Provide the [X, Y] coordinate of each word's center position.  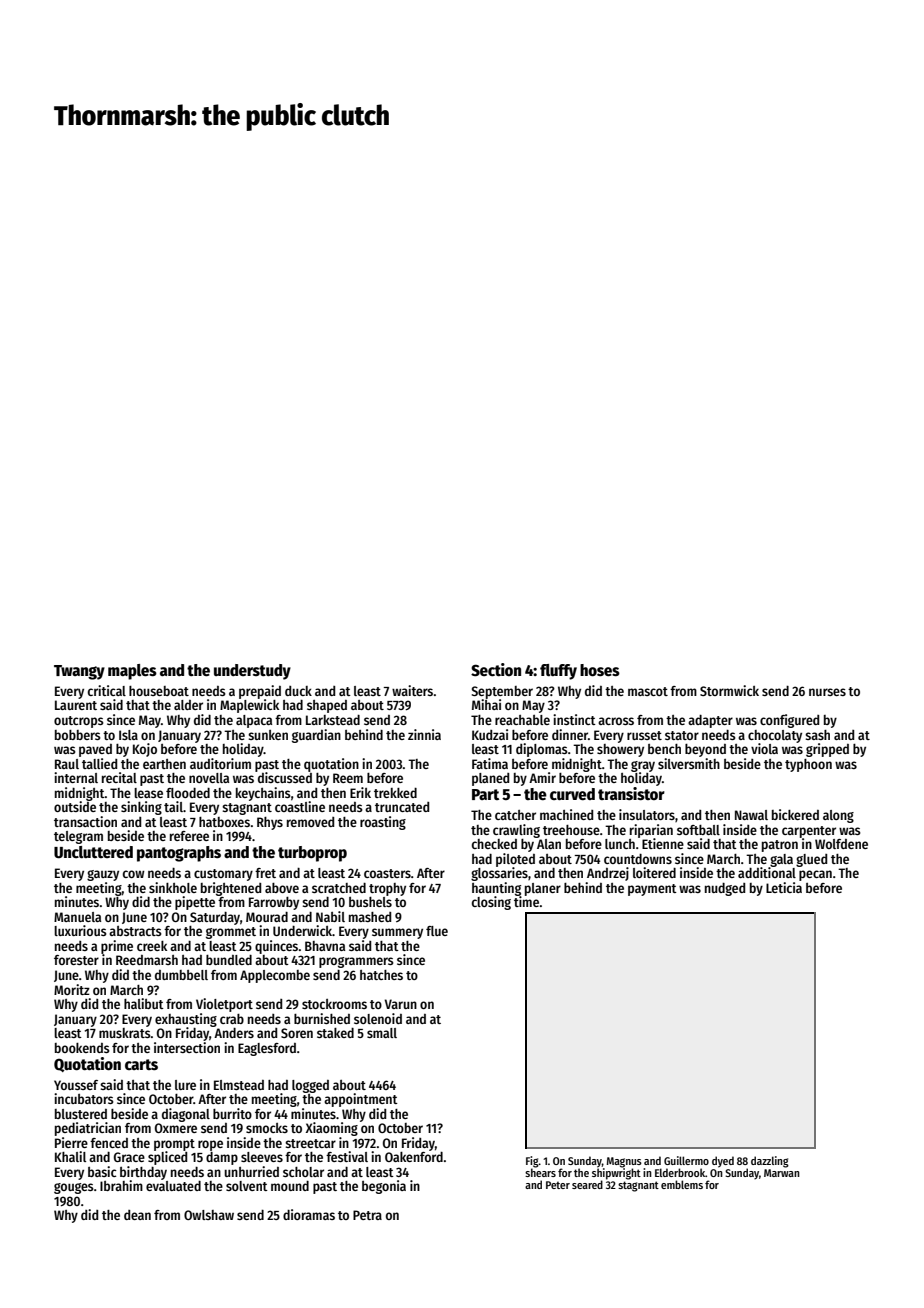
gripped [827, 750]
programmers [356, 962]
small [382, 1033]
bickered [795, 814]
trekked [395, 793]
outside [75, 806]
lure [185, 1085]
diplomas [542, 750]
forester [76, 960]
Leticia [784, 887]
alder [188, 705]
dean [137, 1215]
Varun [400, 1004]
